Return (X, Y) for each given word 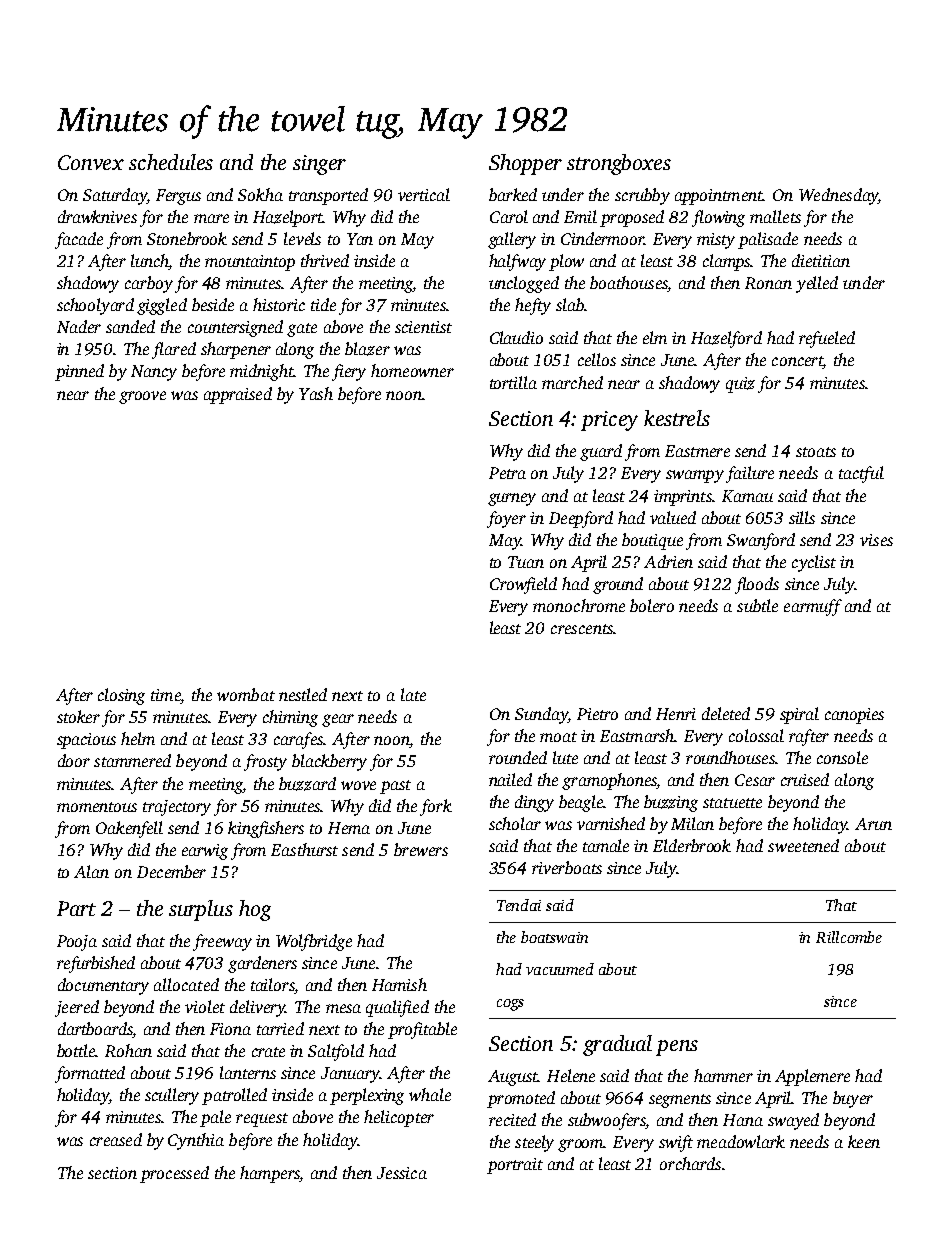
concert (797, 362)
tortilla (513, 382)
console (842, 757)
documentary (103, 986)
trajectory (177, 808)
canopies (854, 716)
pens (677, 1048)
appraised (238, 395)
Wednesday (838, 196)
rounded (518, 757)
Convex (91, 162)
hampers (270, 1174)
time (165, 695)
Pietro (597, 714)
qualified (397, 1008)
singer (319, 165)
